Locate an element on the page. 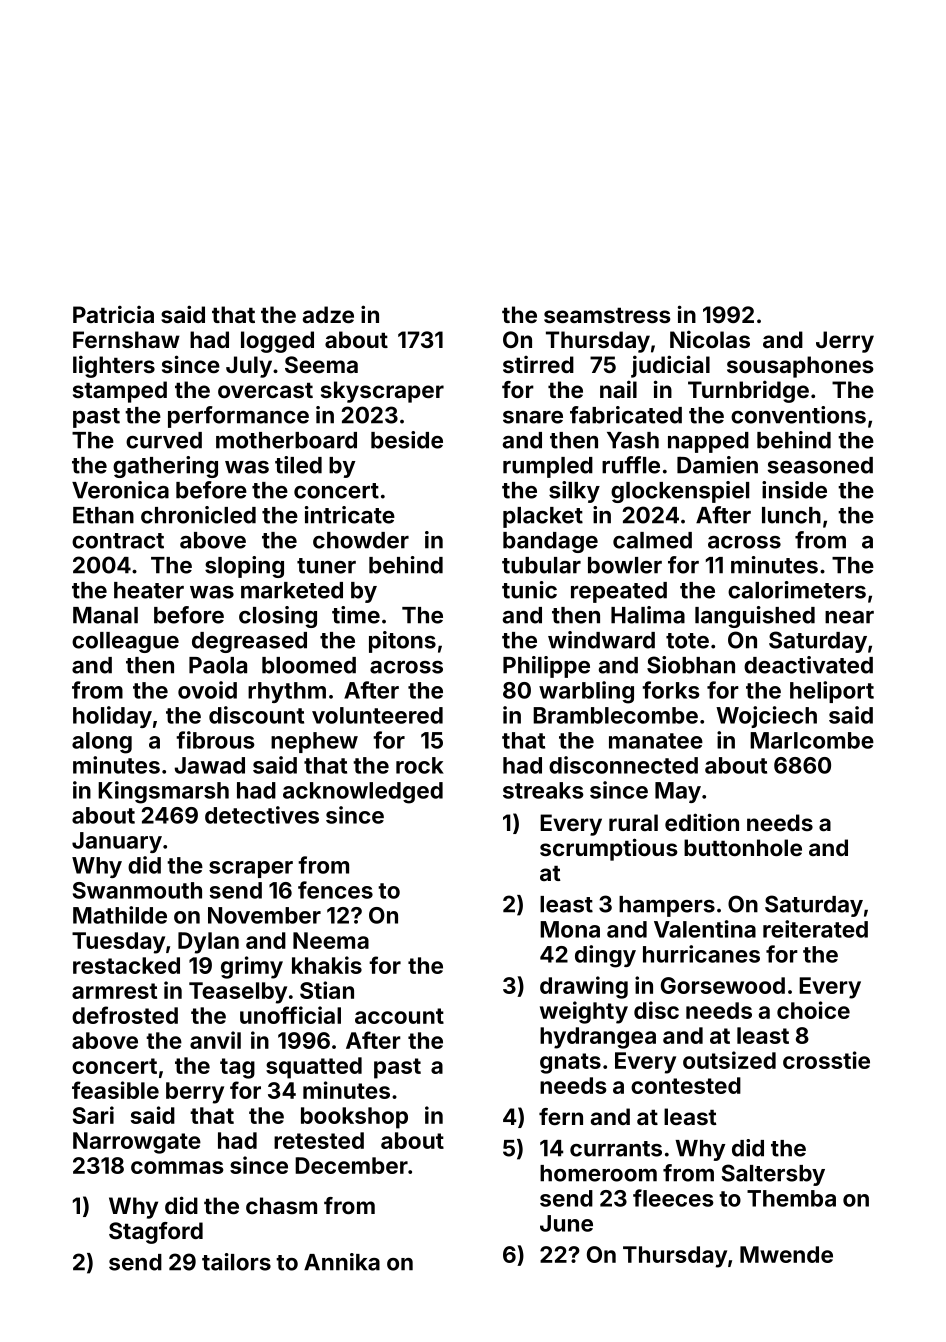 This document has width=946, height=1342. January is located at coordinates (117, 842).
